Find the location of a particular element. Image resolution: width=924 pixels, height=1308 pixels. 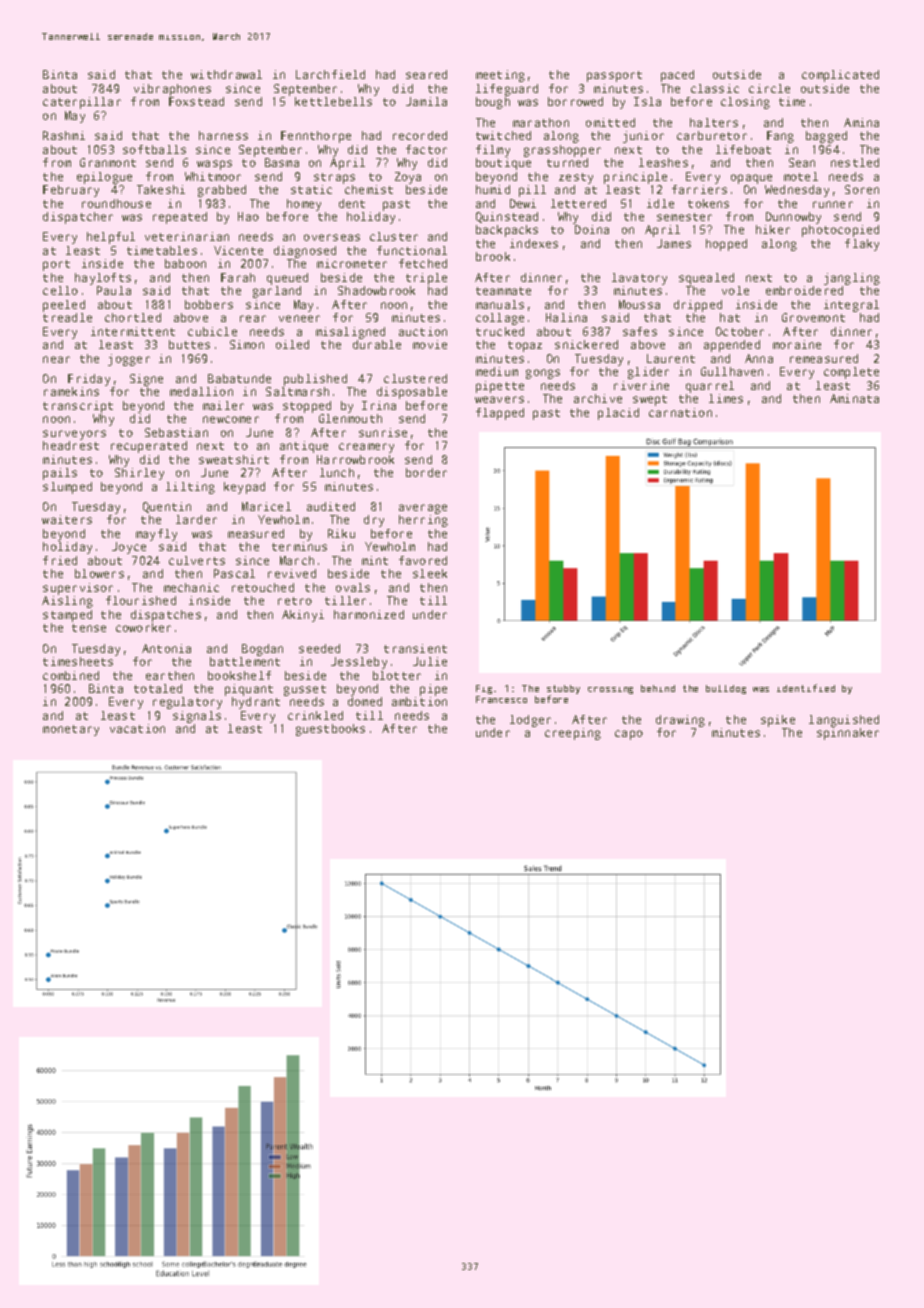

fried is located at coordinates (60, 560).
